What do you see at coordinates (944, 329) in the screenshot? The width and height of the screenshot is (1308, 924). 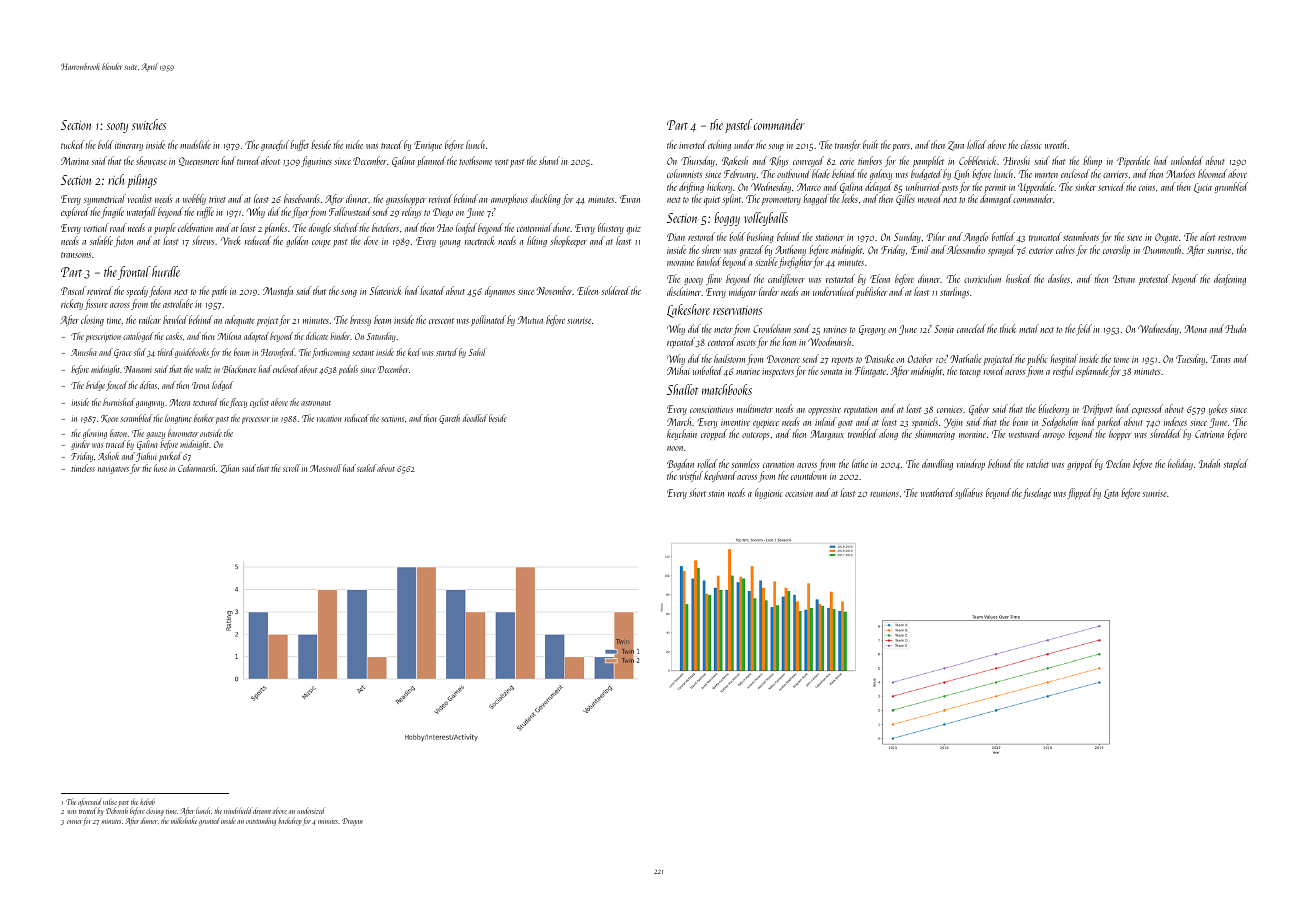 I see `Sonia` at bounding box center [944, 329].
